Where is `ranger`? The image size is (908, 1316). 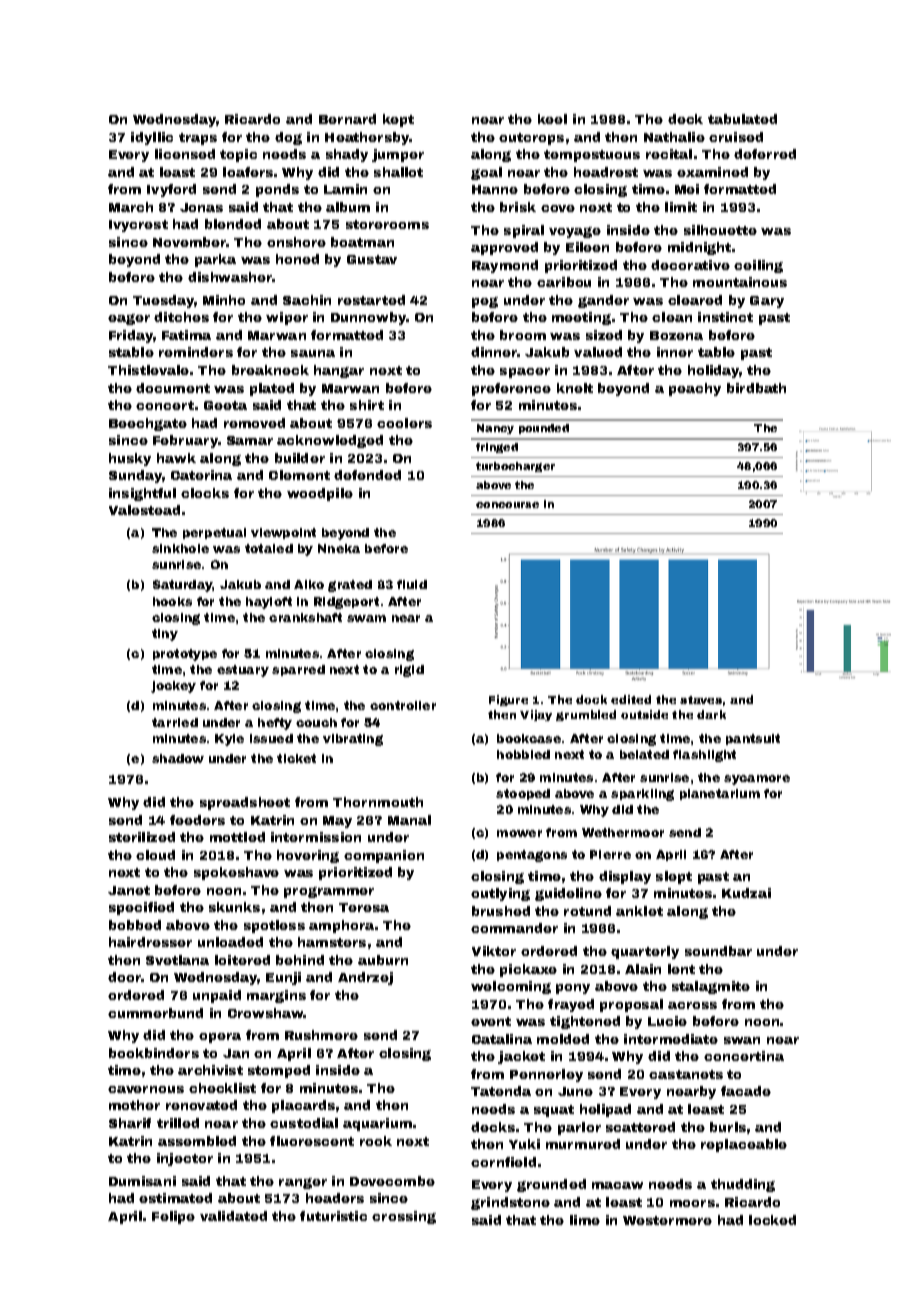
ranger is located at coordinates (303, 1183).
